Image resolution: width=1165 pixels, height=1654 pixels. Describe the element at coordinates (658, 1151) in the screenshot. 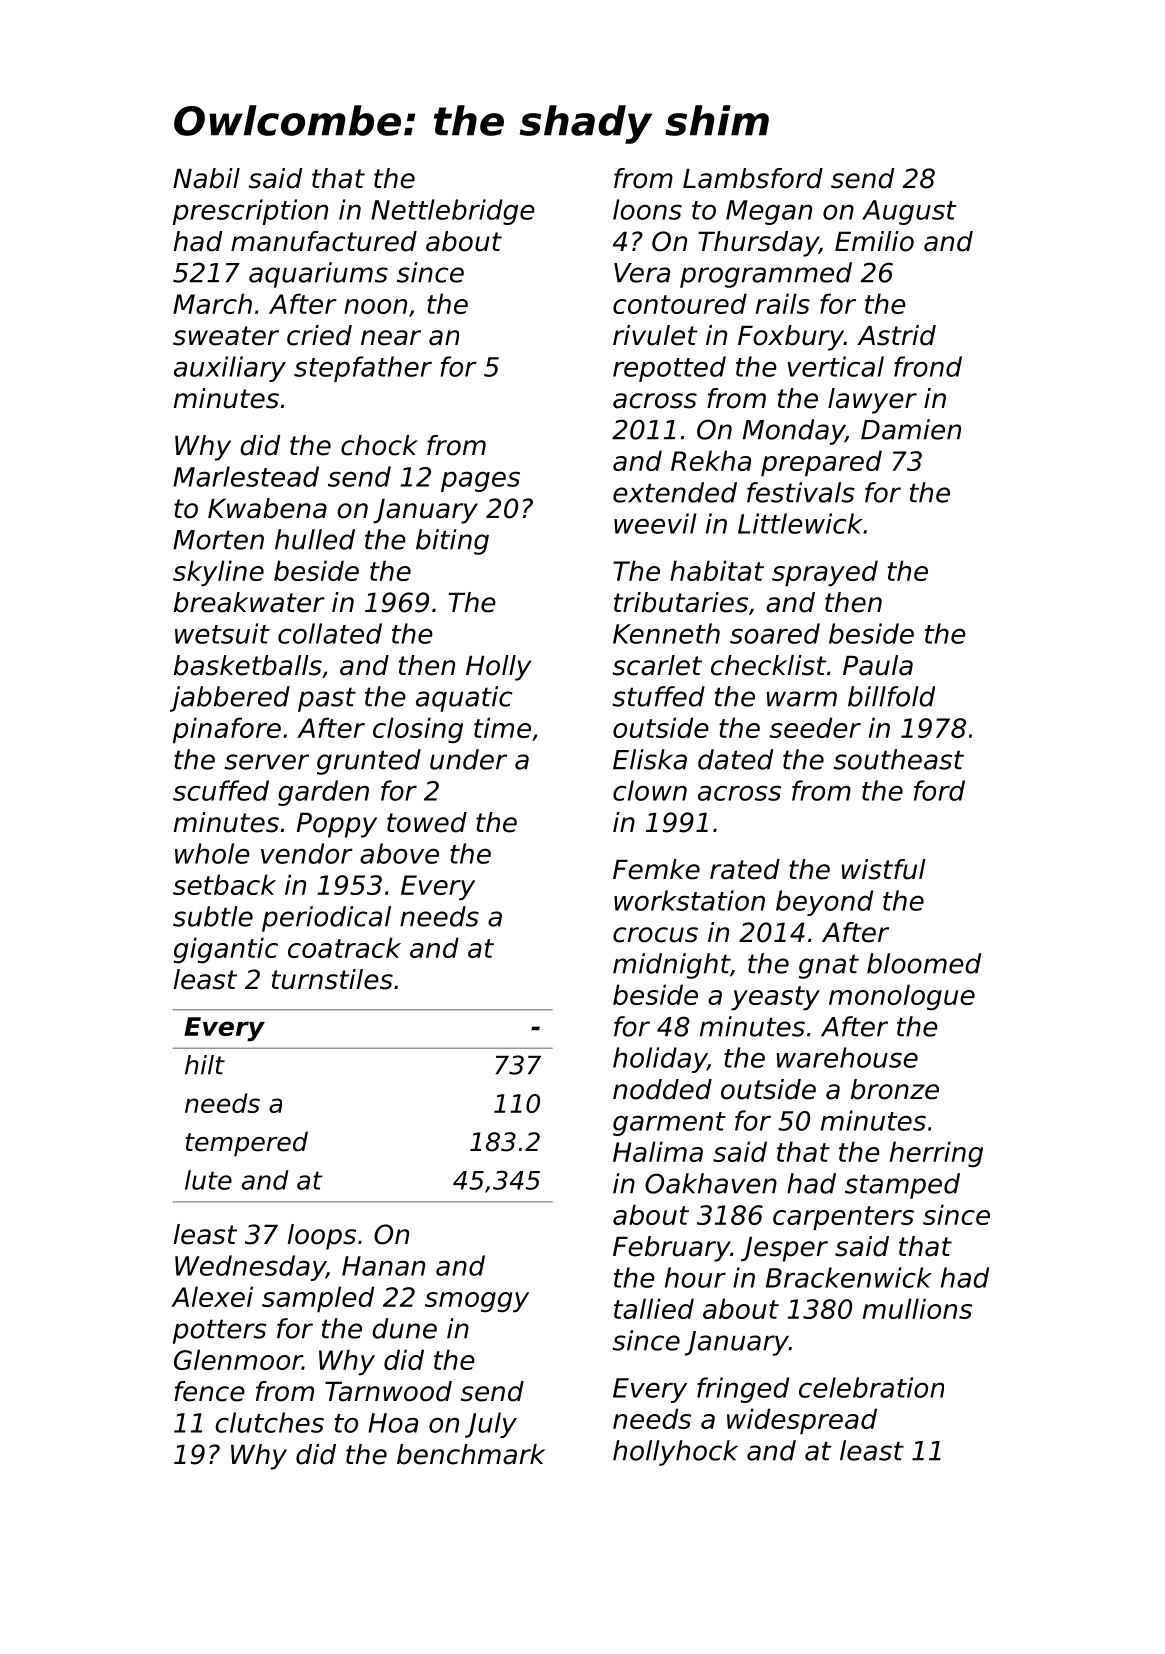

I see `Halima` at that location.
